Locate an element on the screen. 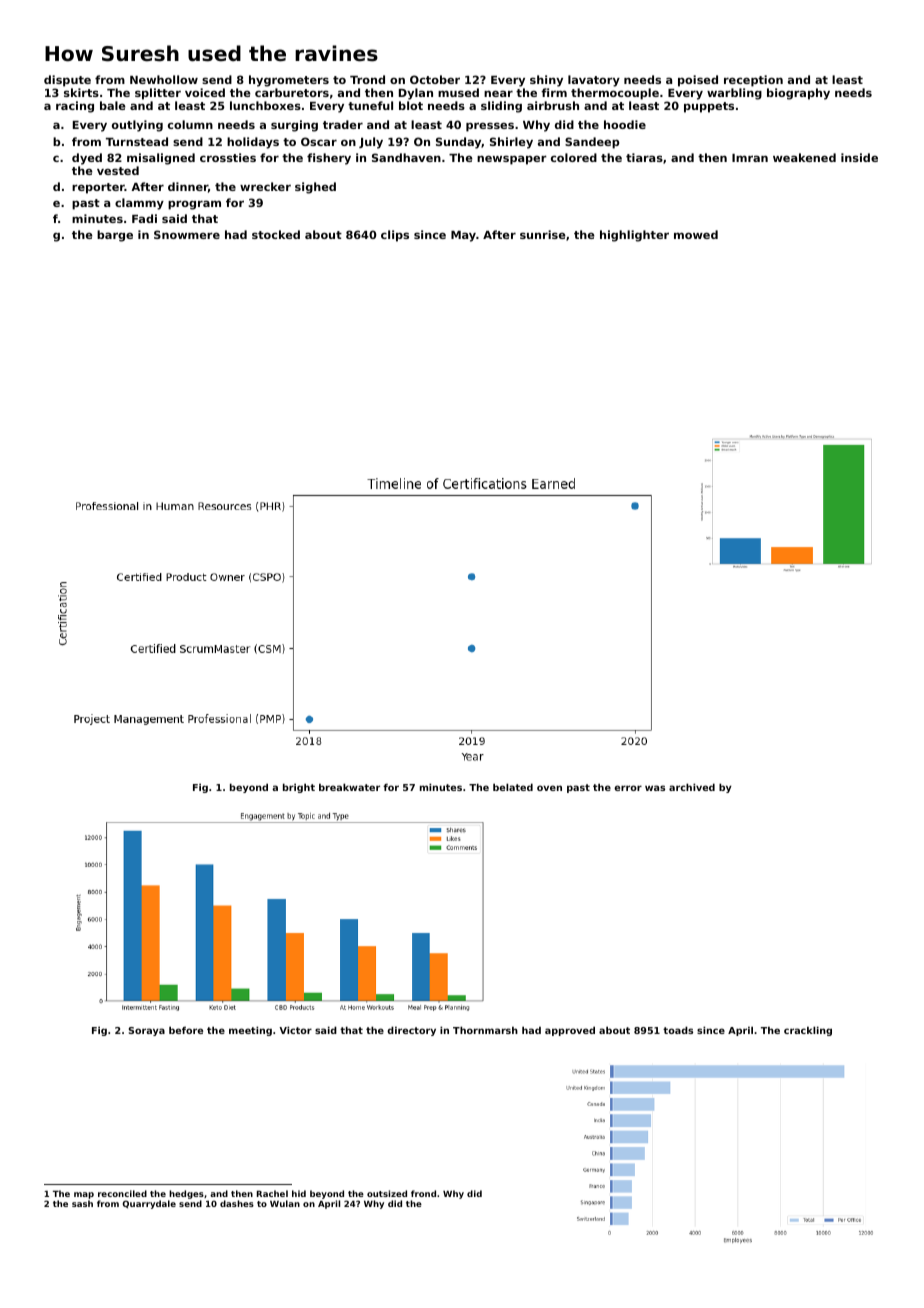 The image size is (924, 1308). weakened is located at coordinates (804, 157).
